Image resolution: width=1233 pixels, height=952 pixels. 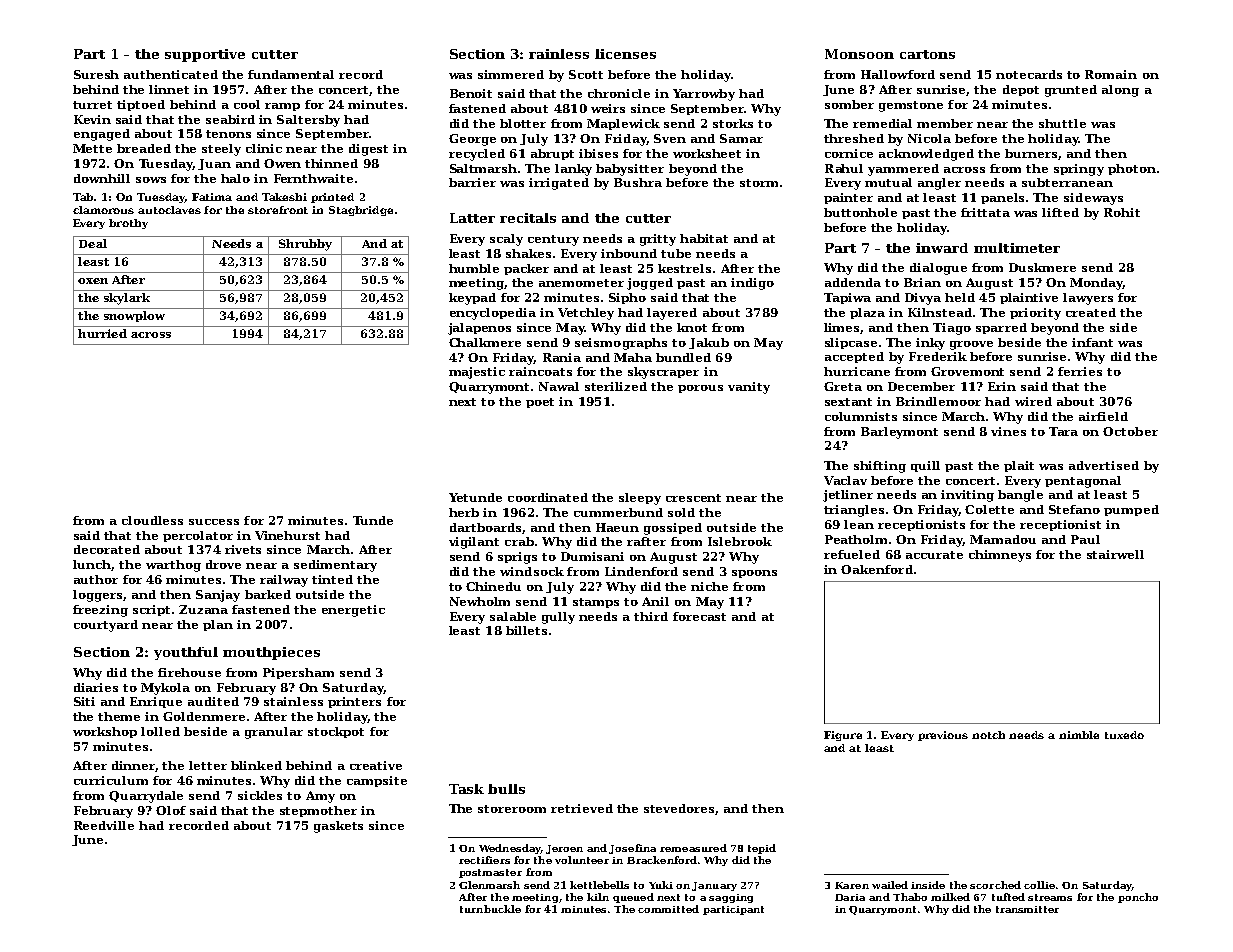 I want to click on stairwell, so click(x=1115, y=554).
